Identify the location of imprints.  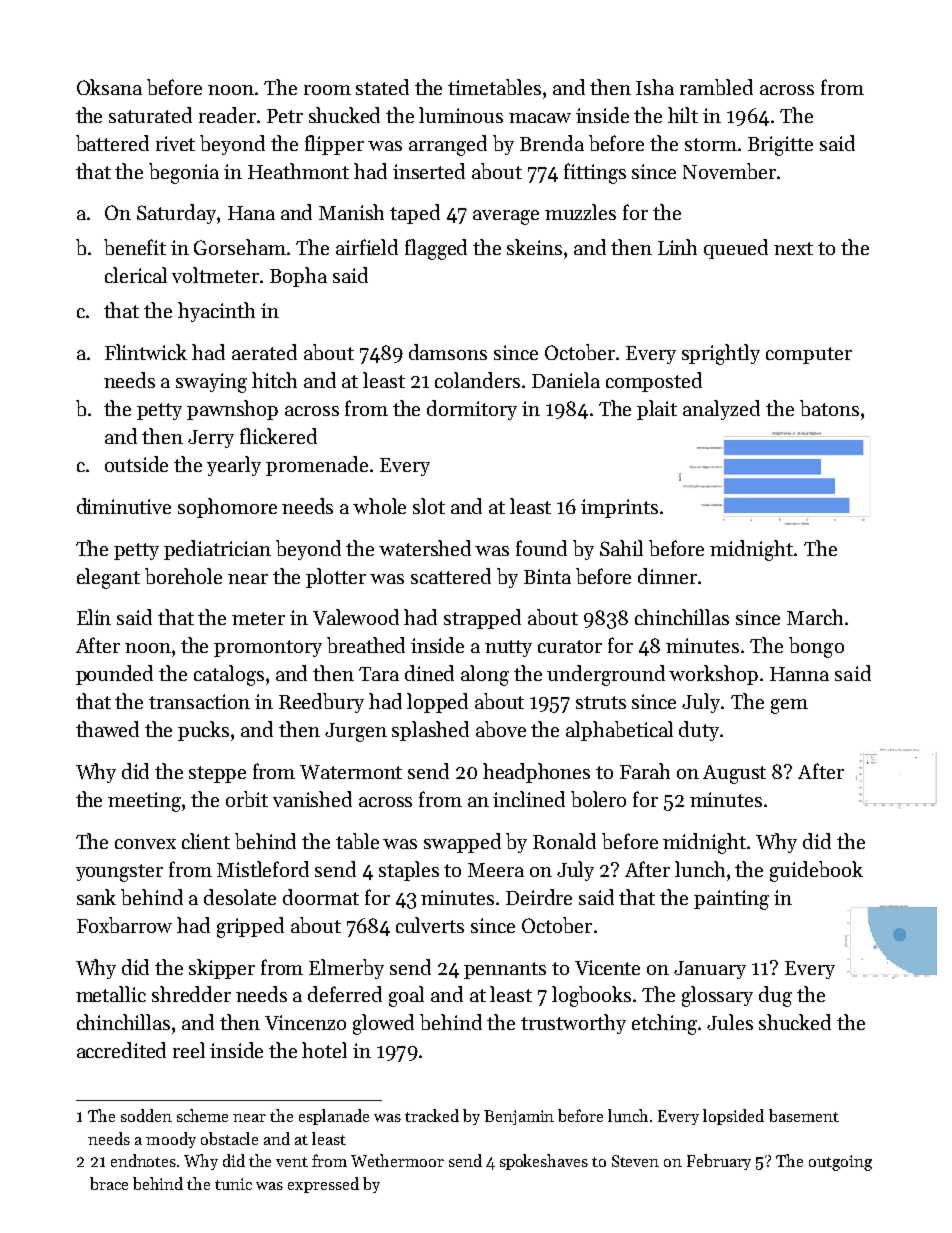
(619, 508).
